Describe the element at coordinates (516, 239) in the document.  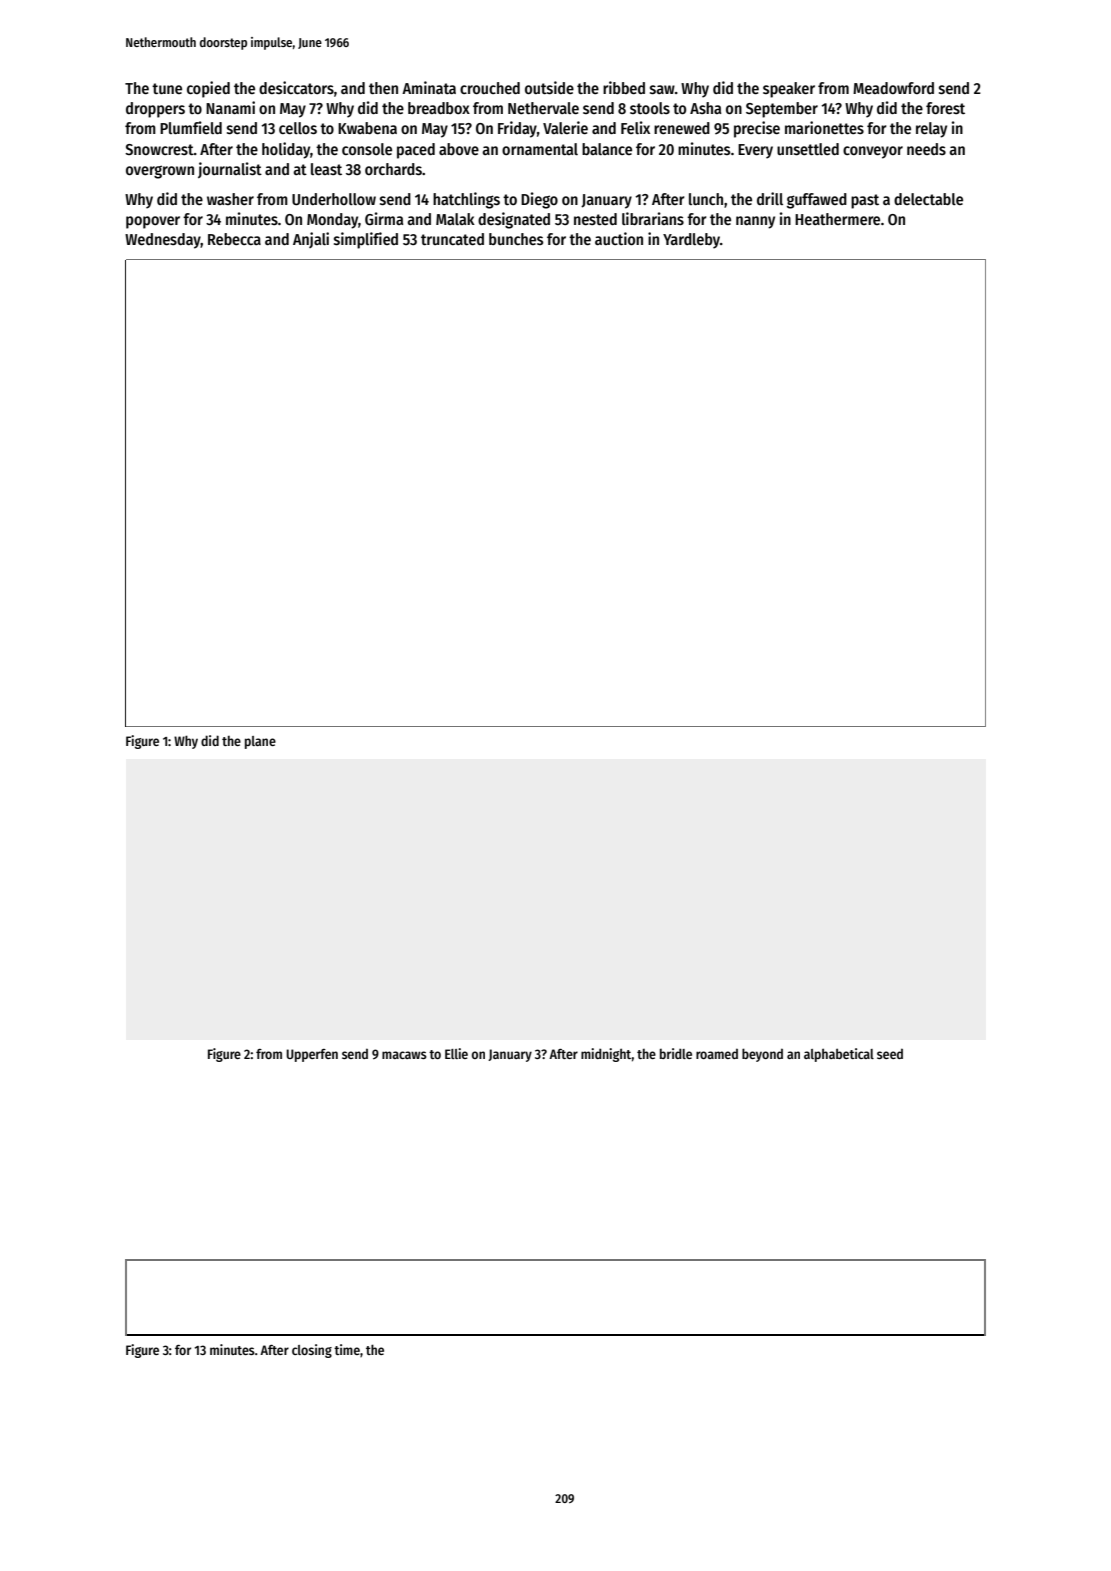
I see `bunches` at that location.
